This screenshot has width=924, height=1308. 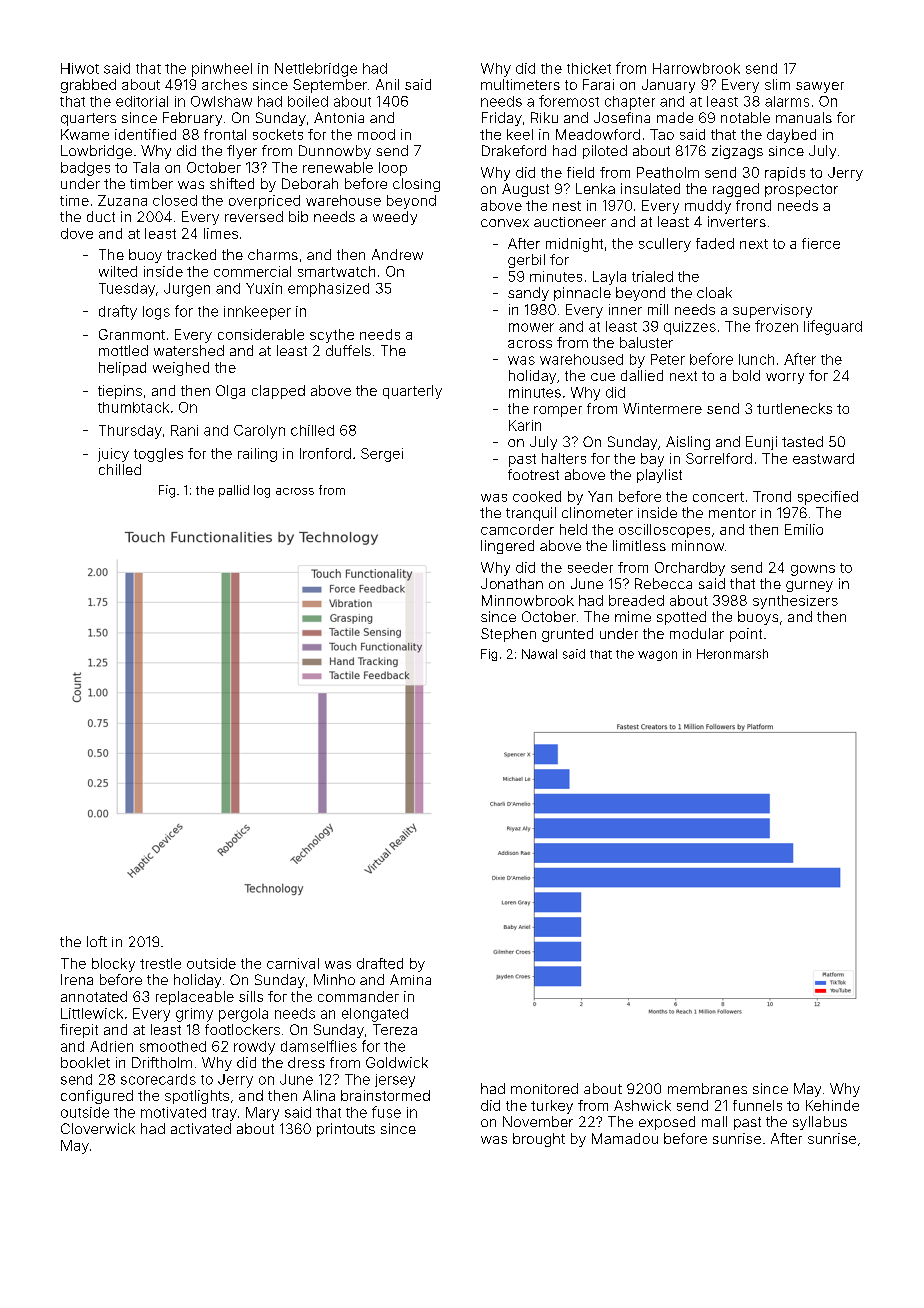 What do you see at coordinates (98, 1128) in the screenshot?
I see `Cloverwick` at bounding box center [98, 1128].
